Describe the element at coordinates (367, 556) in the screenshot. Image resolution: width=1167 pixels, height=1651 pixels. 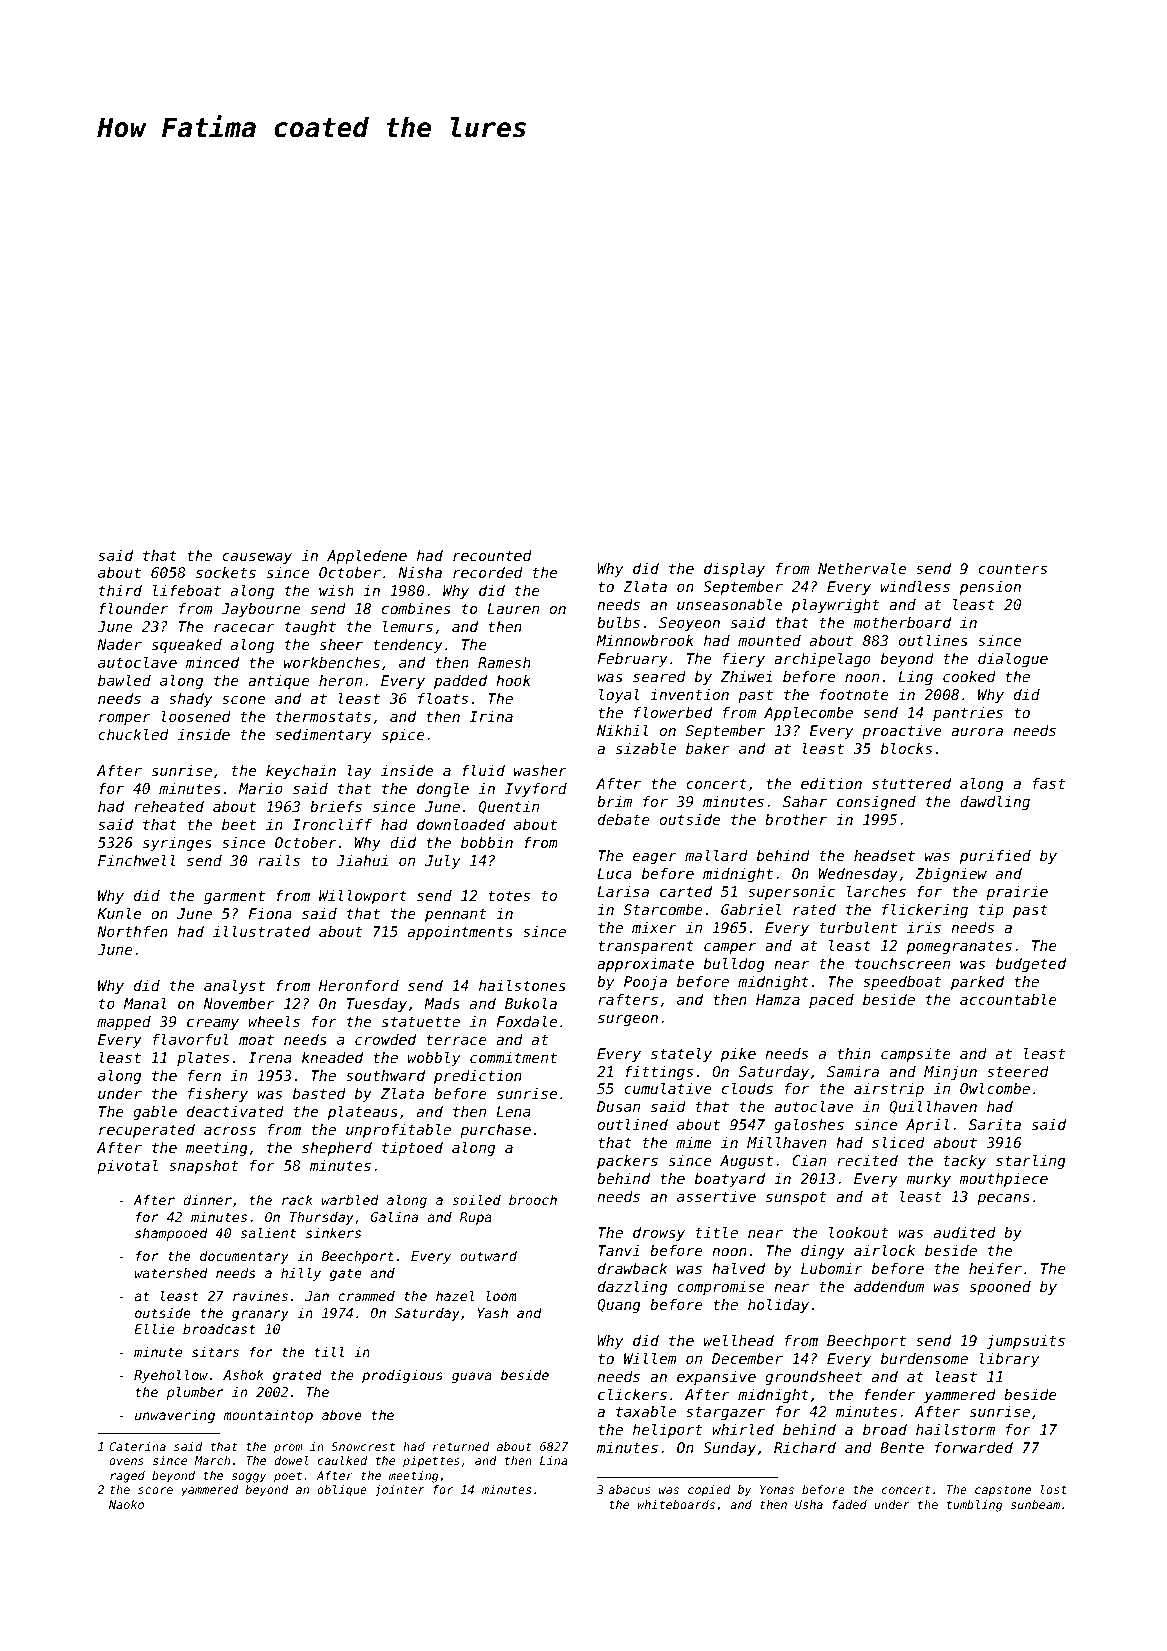
I see `Appledene` at that location.
